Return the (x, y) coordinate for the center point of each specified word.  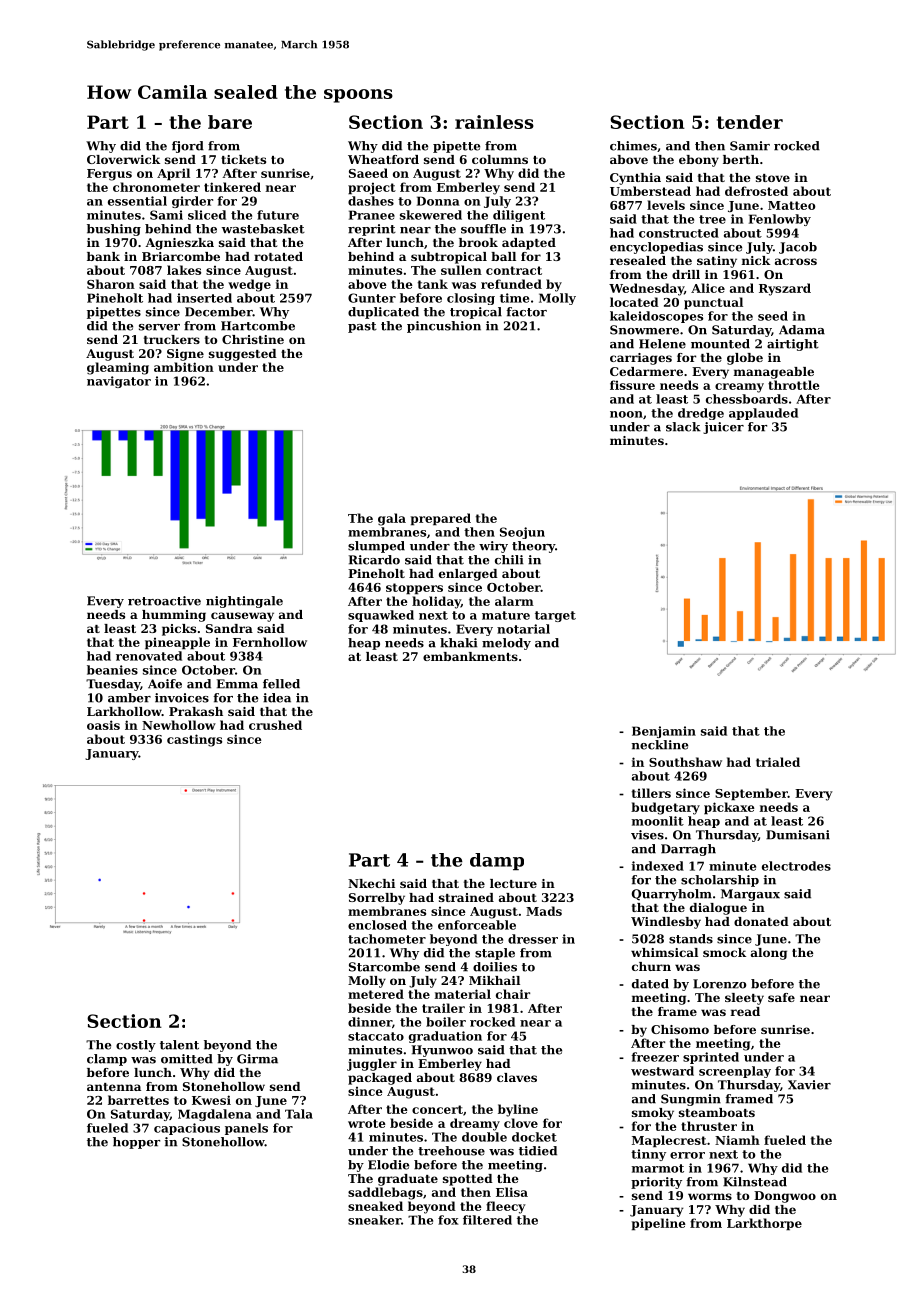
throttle (794, 385)
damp (497, 861)
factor (526, 312)
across (796, 261)
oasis (103, 725)
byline (518, 1110)
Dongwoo (785, 1197)
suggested (243, 355)
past (362, 327)
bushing (114, 230)
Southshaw (685, 762)
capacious (187, 1129)
